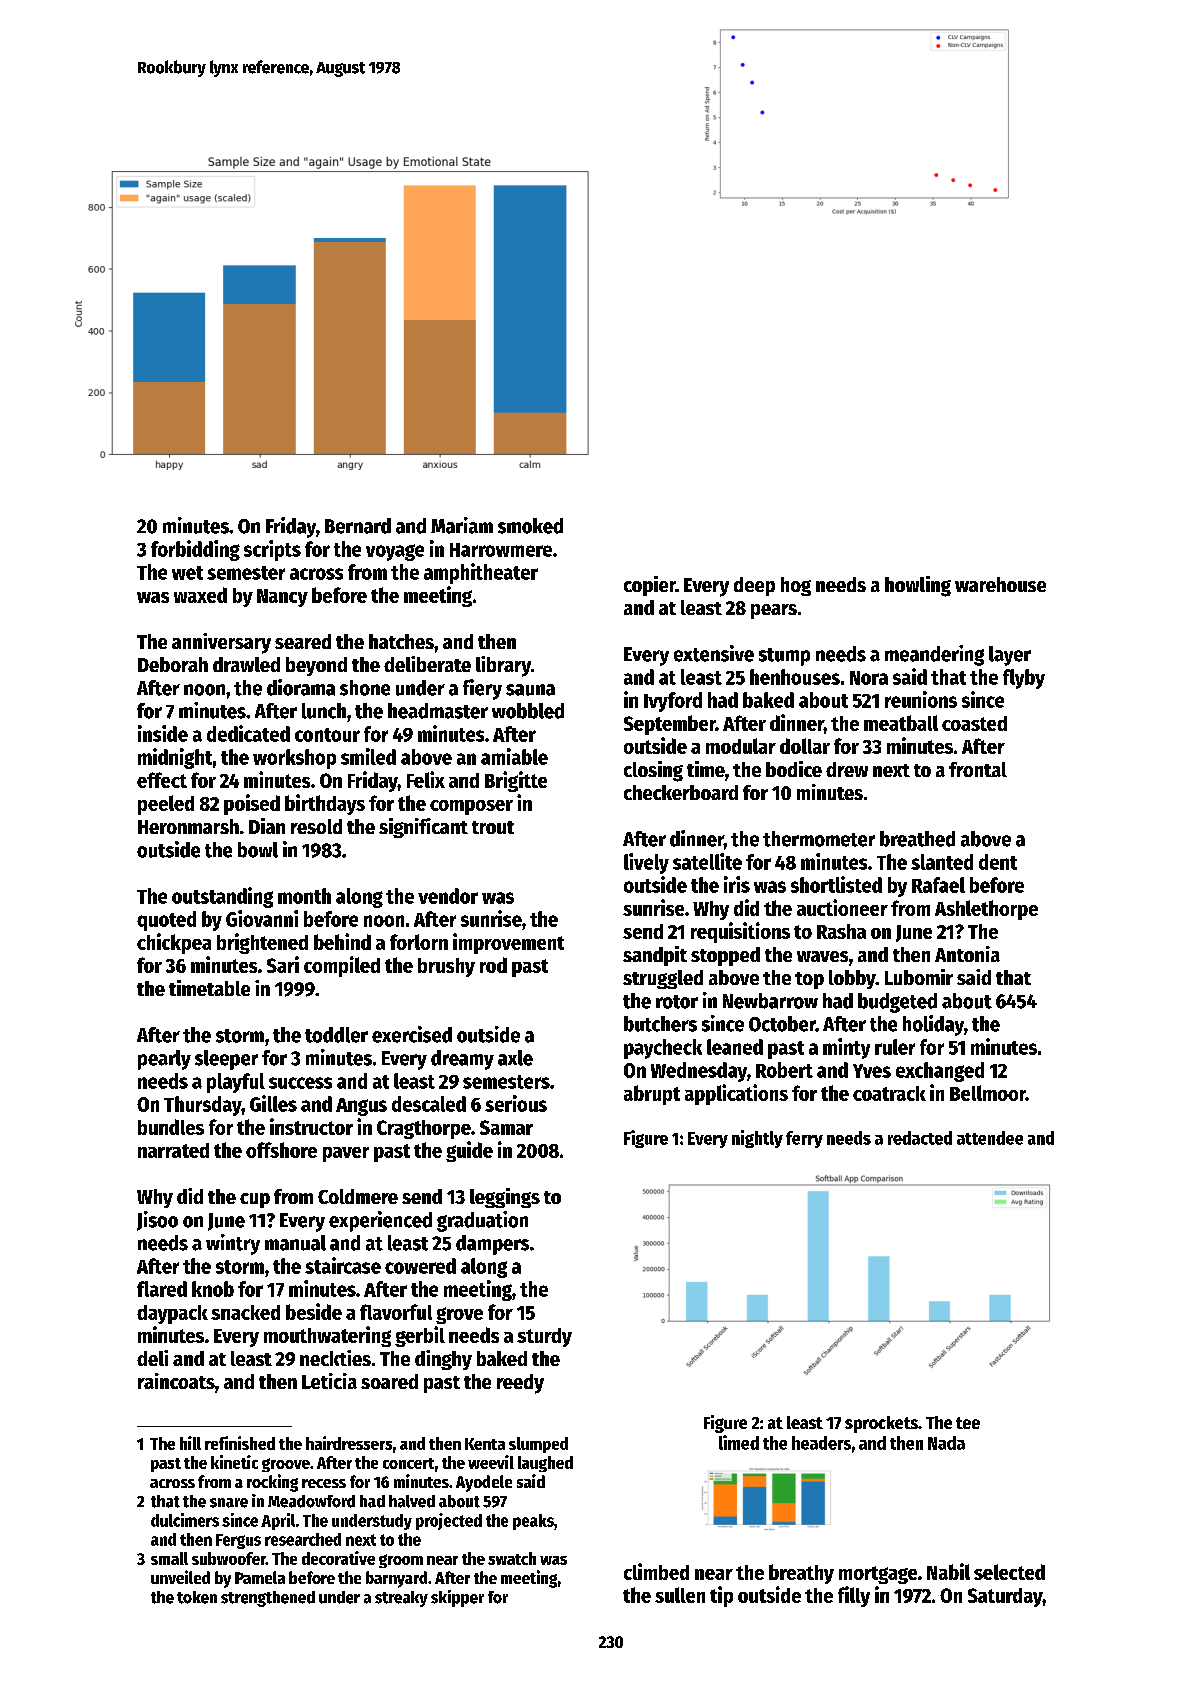 This screenshot has height=1693, width=1197. What do you see at coordinates (544, 1337) in the screenshot?
I see `sturdy` at bounding box center [544, 1337].
